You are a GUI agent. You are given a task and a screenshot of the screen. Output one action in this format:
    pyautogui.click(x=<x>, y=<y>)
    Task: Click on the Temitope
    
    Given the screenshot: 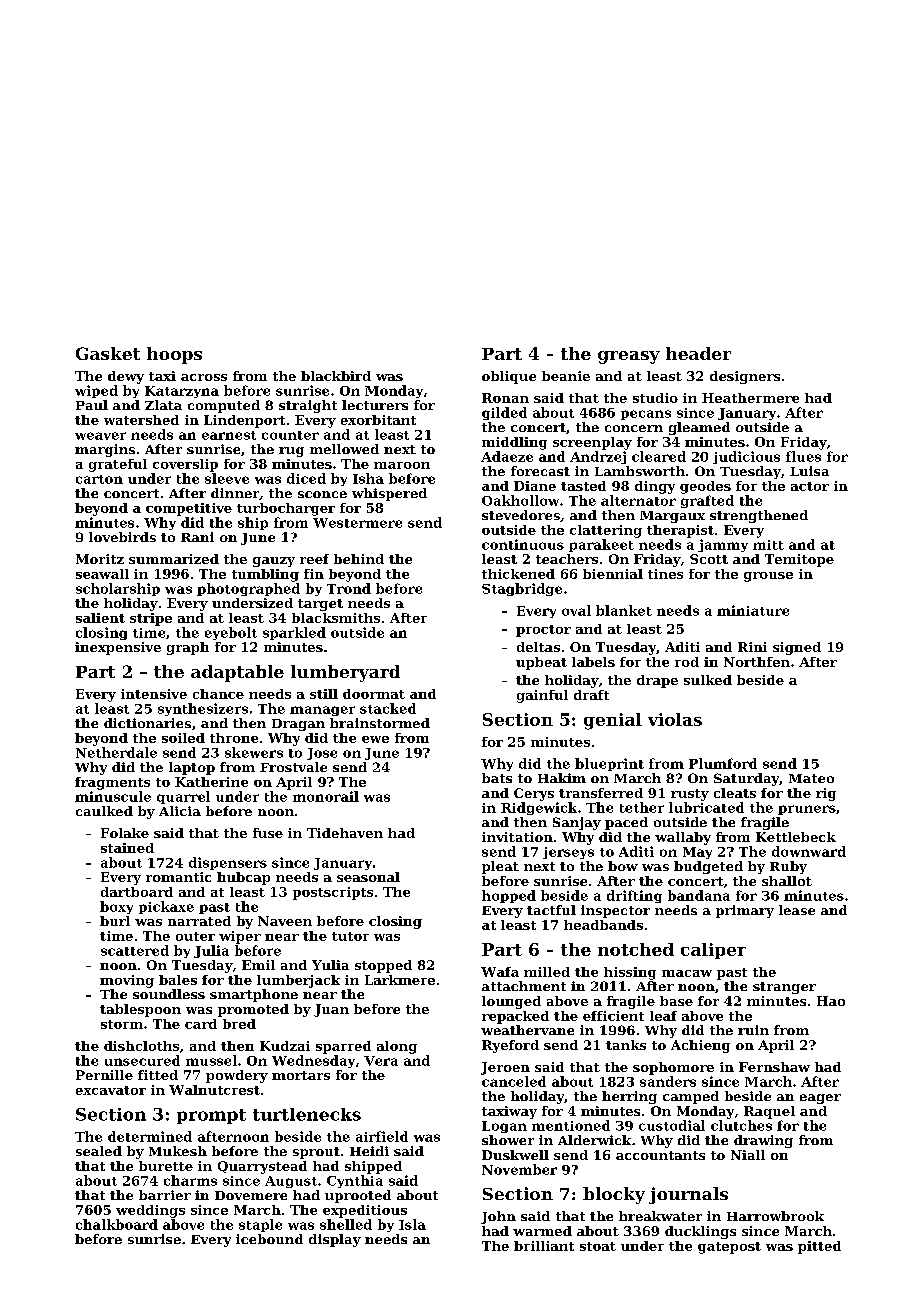 What is the action you would take?
    pyautogui.click(x=799, y=560)
